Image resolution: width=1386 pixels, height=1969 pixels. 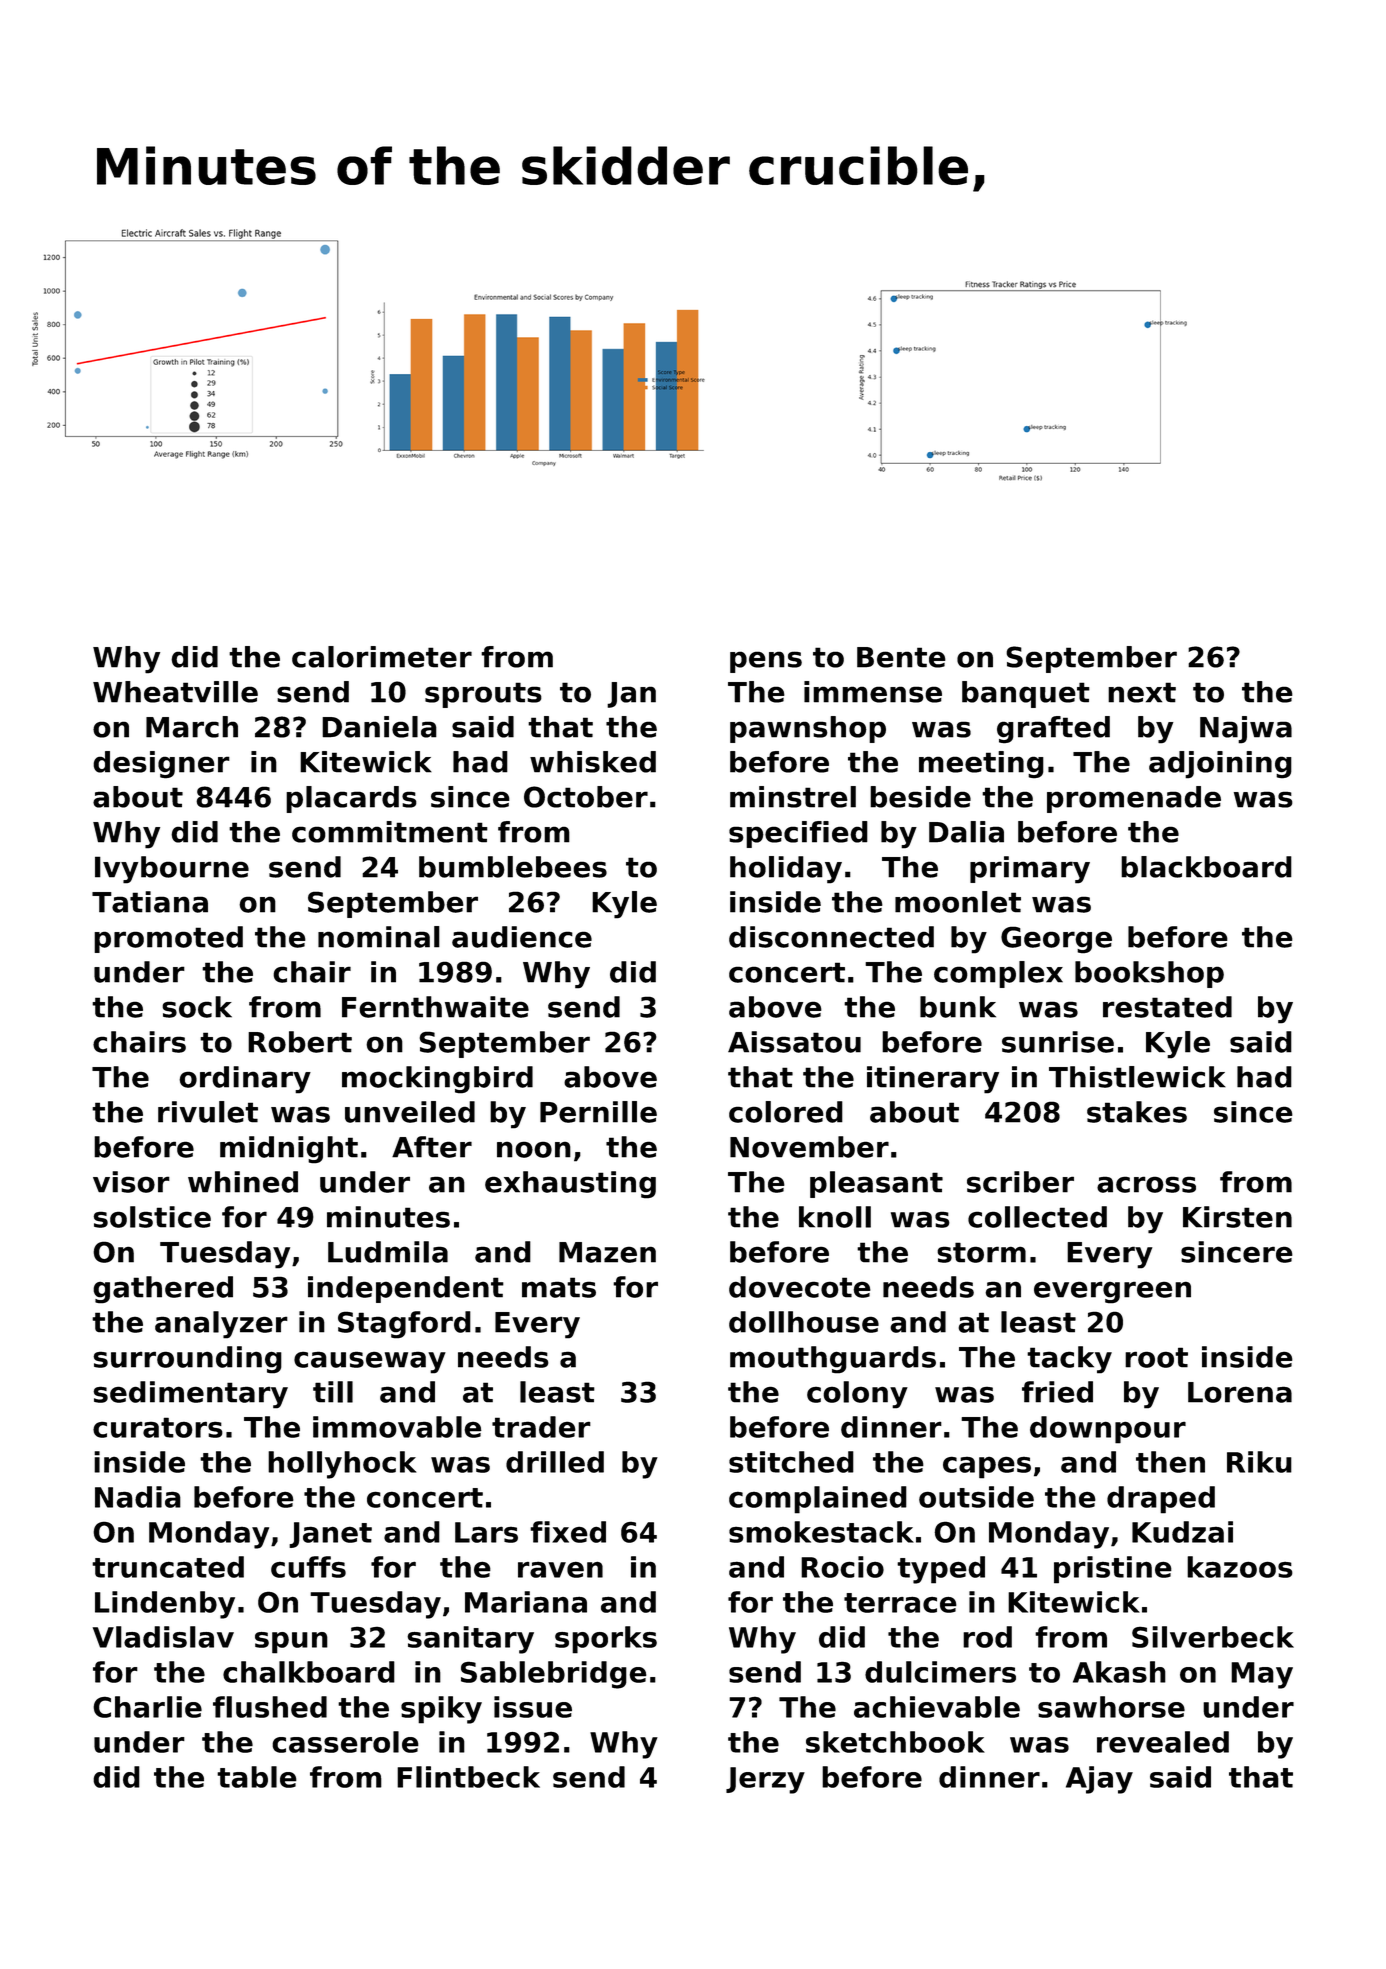 What do you see at coordinates (1156, 1357) in the screenshot?
I see `root` at bounding box center [1156, 1357].
